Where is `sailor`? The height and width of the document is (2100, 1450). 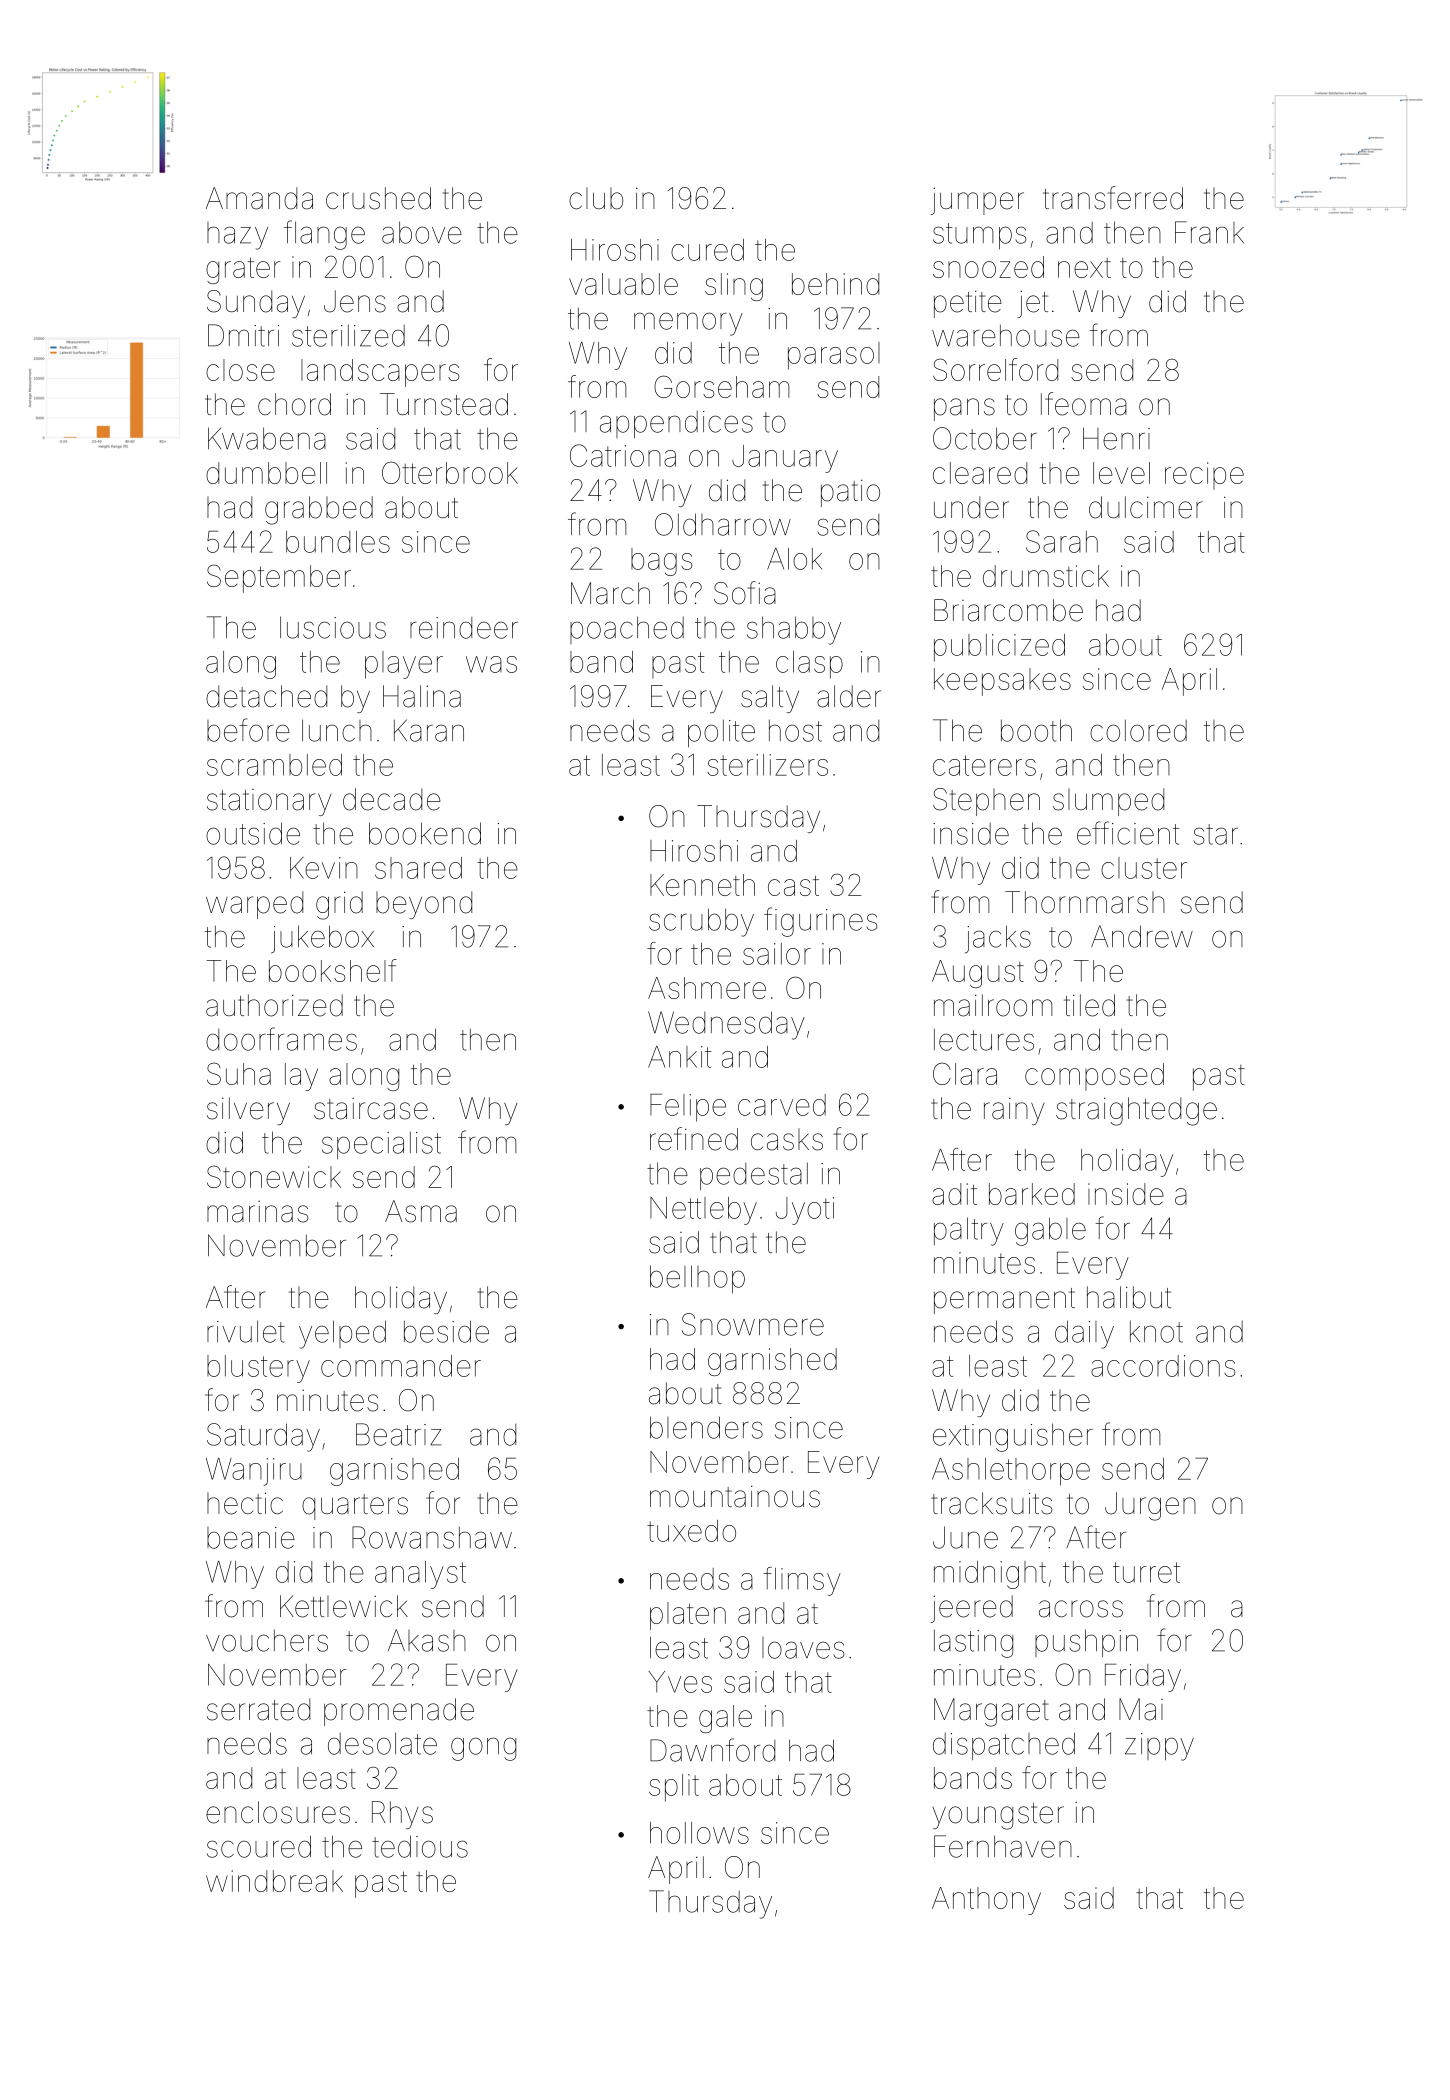 sailor is located at coordinates (777, 954).
